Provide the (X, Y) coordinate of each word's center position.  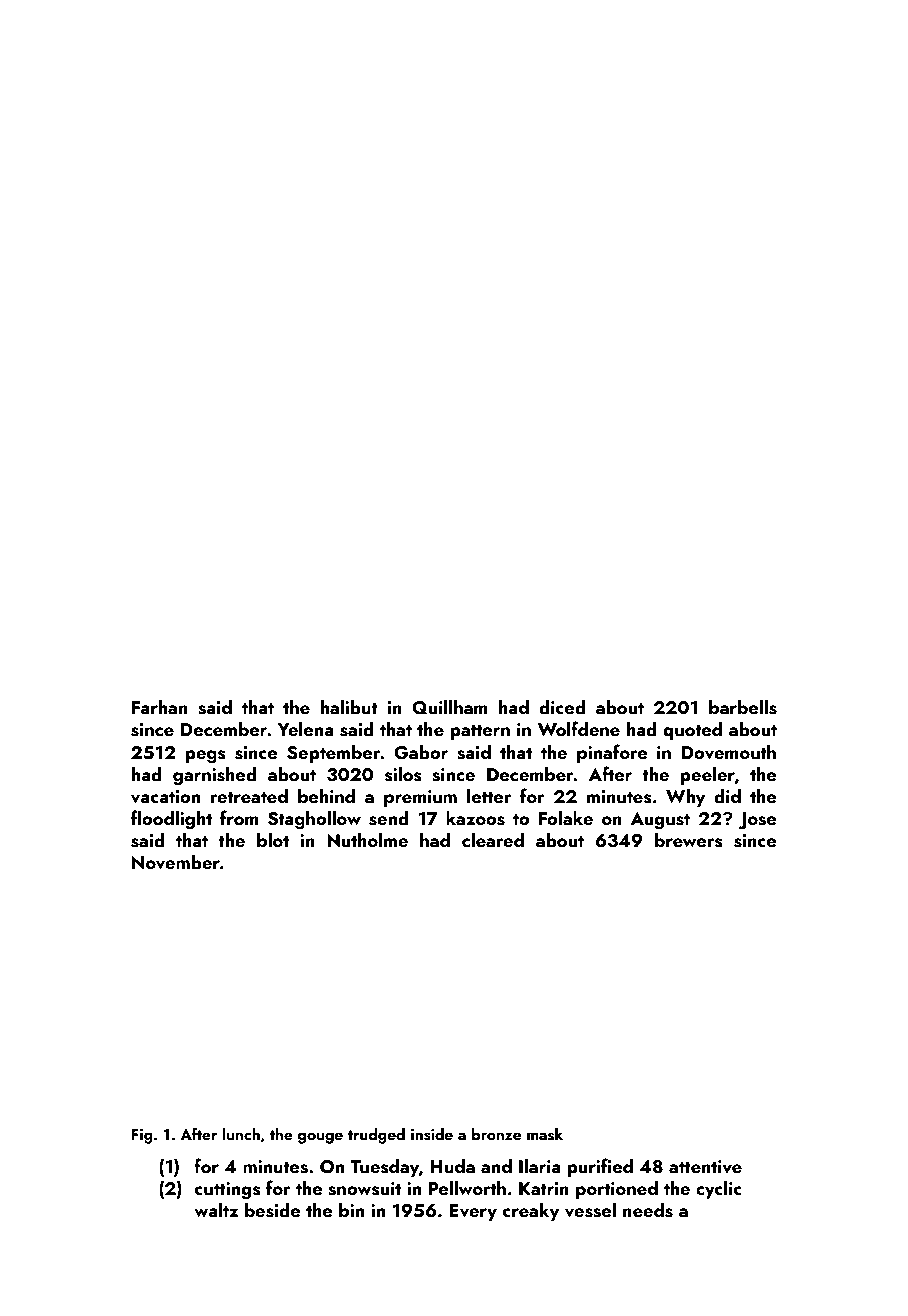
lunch (241, 1134)
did (727, 795)
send (389, 818)
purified (600, 1167)
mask (545, 1134)
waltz (216, 1209)
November (176, 862)
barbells (743, 707)
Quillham (450, 707)
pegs (205, 757)
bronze (496, 1134)
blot (273, 839)
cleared (493, 839)
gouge (320, 1138)
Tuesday (384, 1167)
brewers (689, 840)
